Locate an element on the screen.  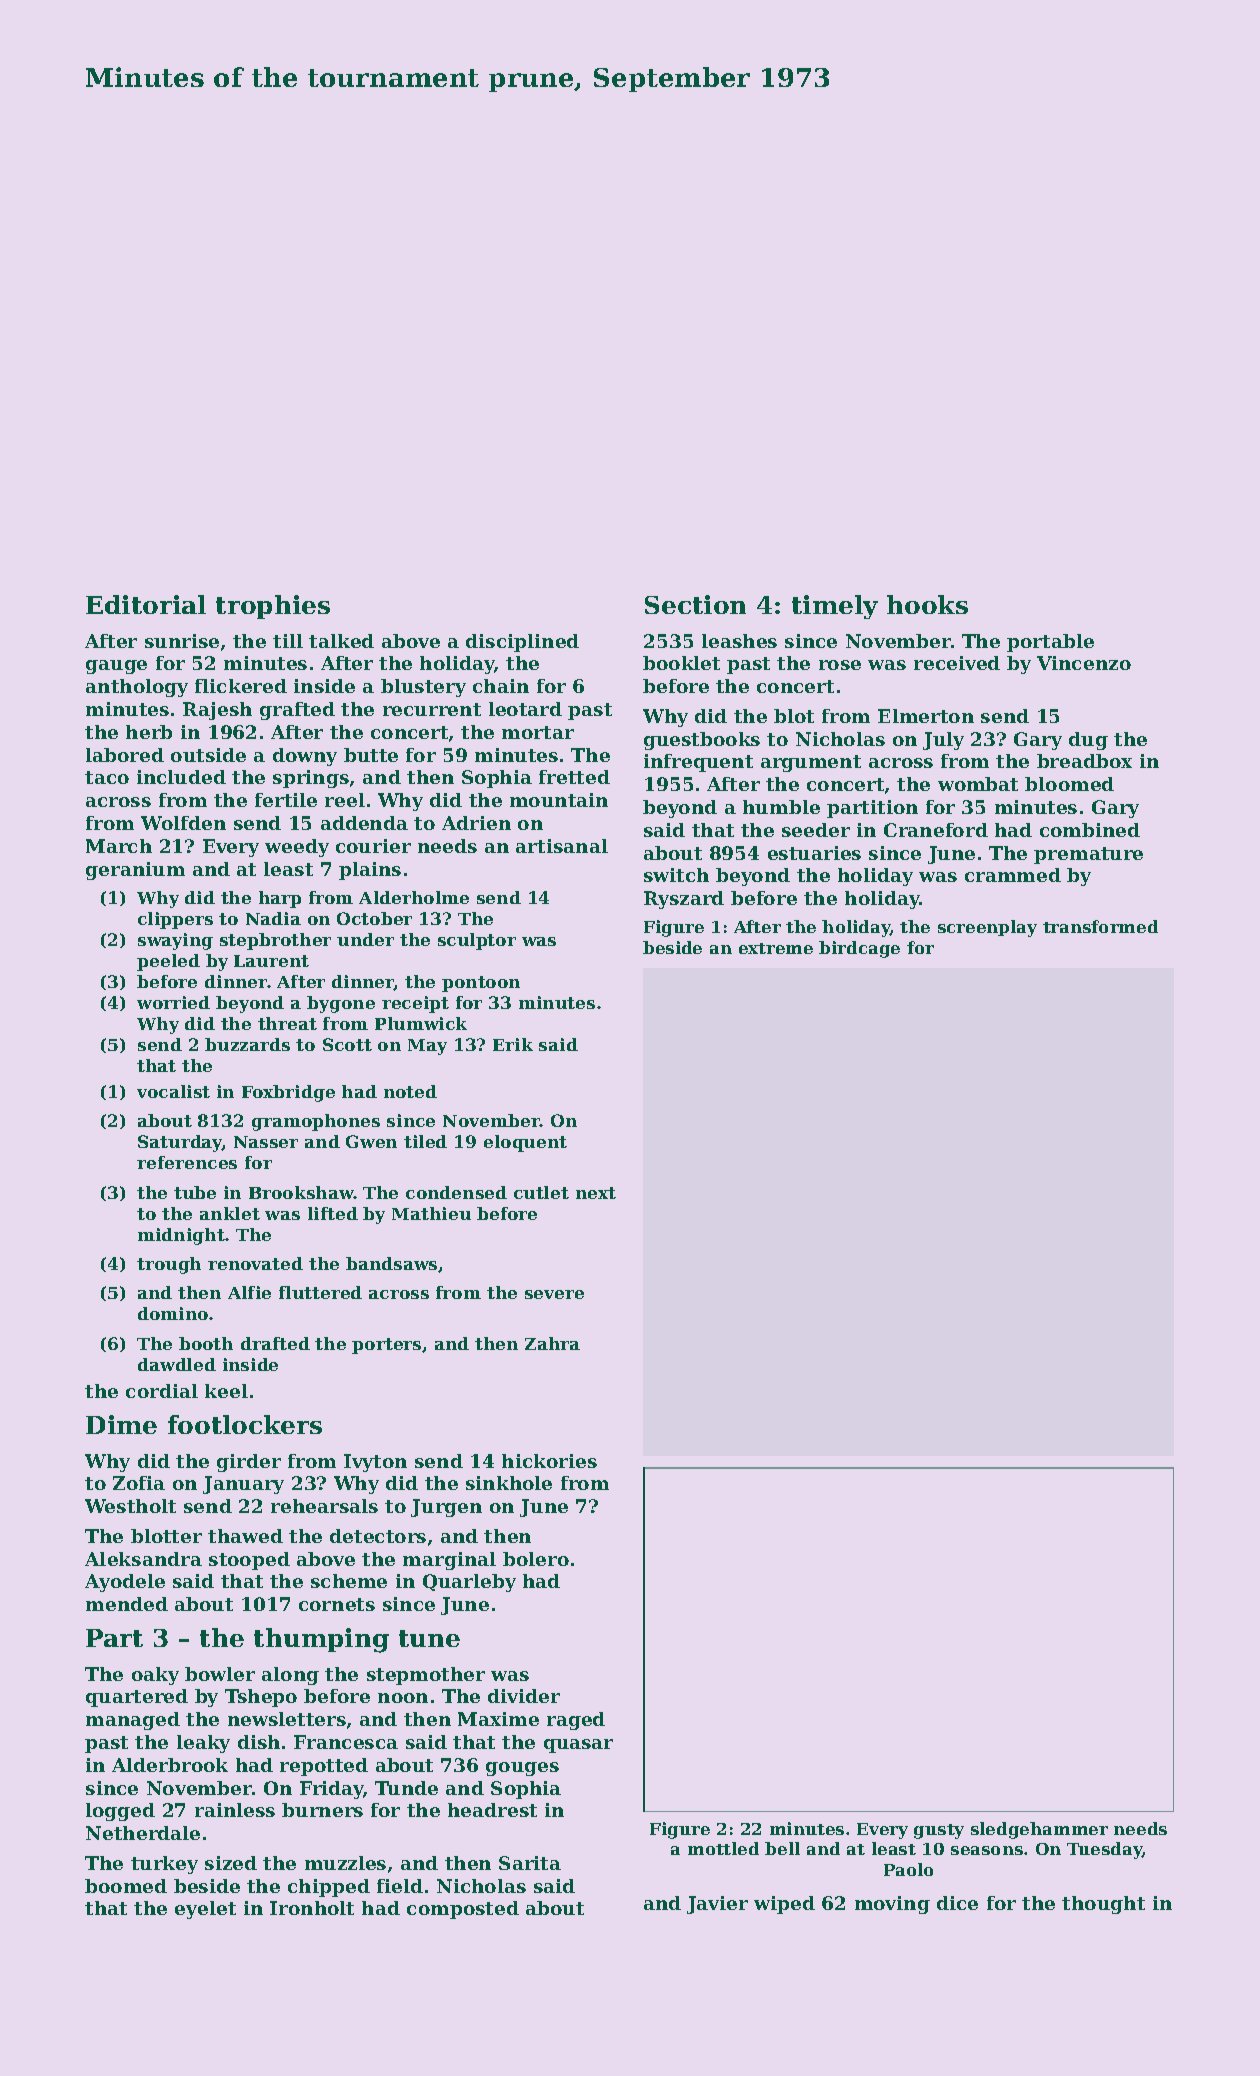
Brookshaw is located at coordinates (301, 1192).
